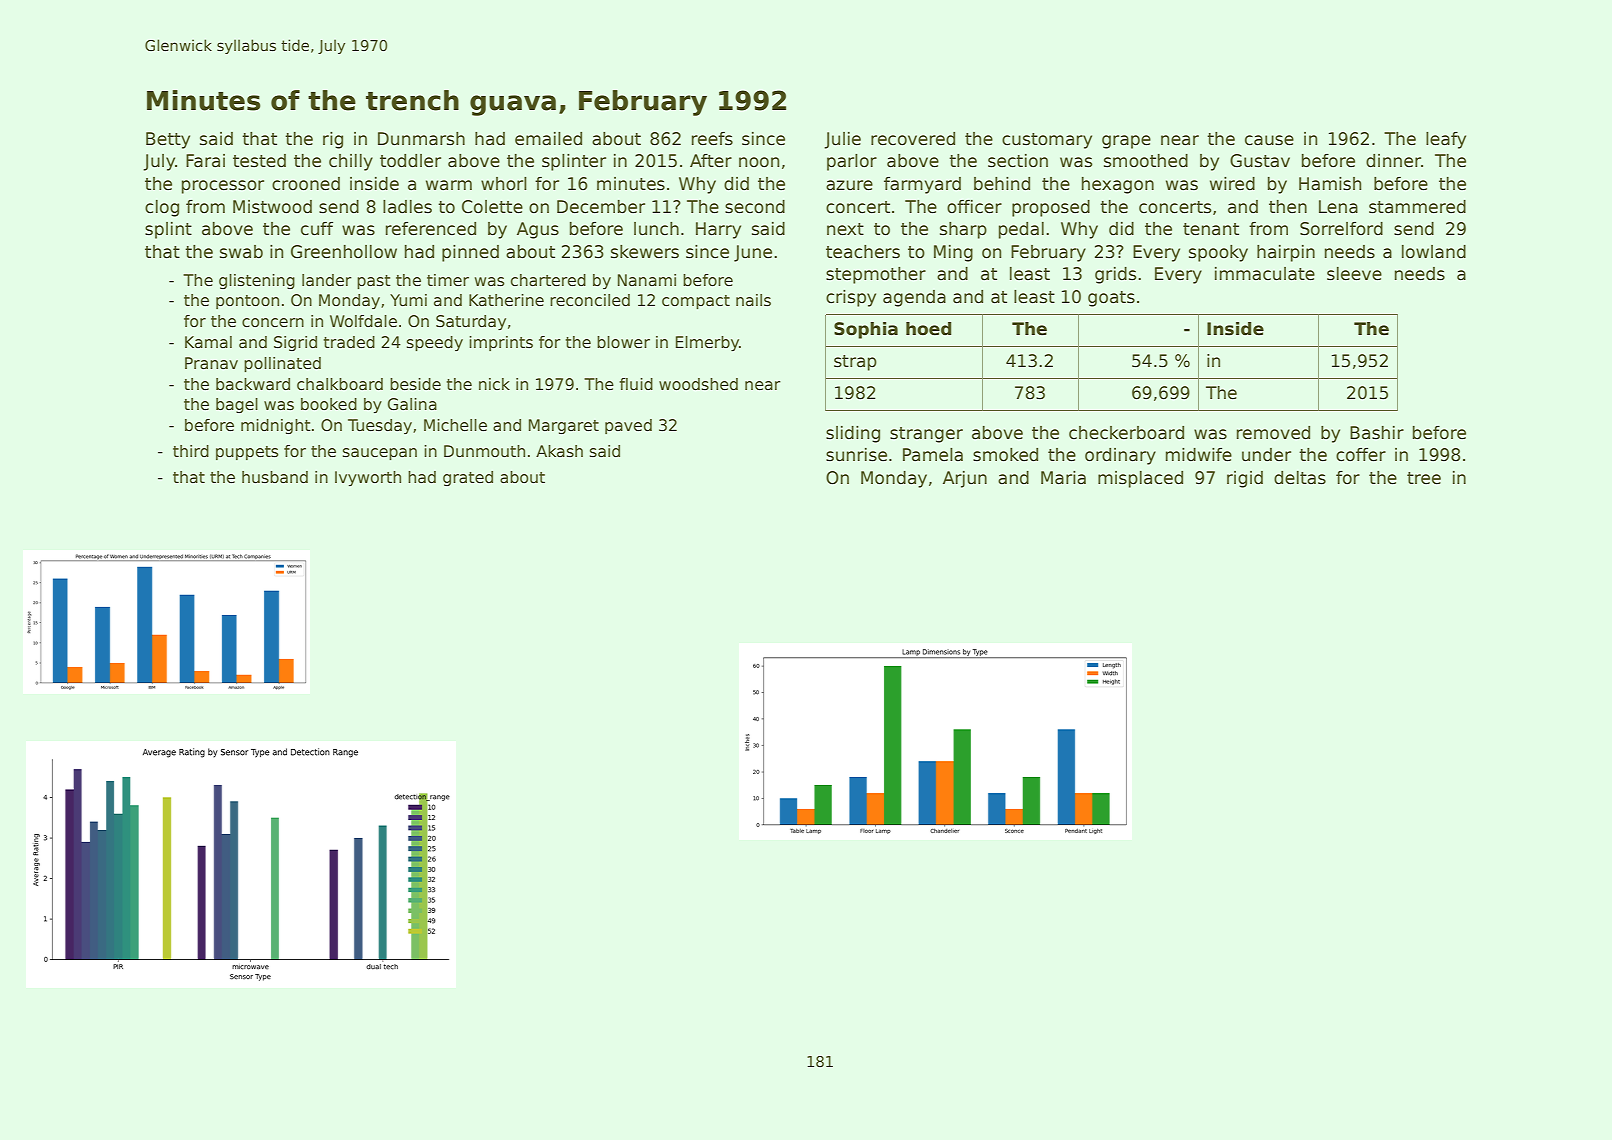  I want to click on husband, so click(275, 477).
